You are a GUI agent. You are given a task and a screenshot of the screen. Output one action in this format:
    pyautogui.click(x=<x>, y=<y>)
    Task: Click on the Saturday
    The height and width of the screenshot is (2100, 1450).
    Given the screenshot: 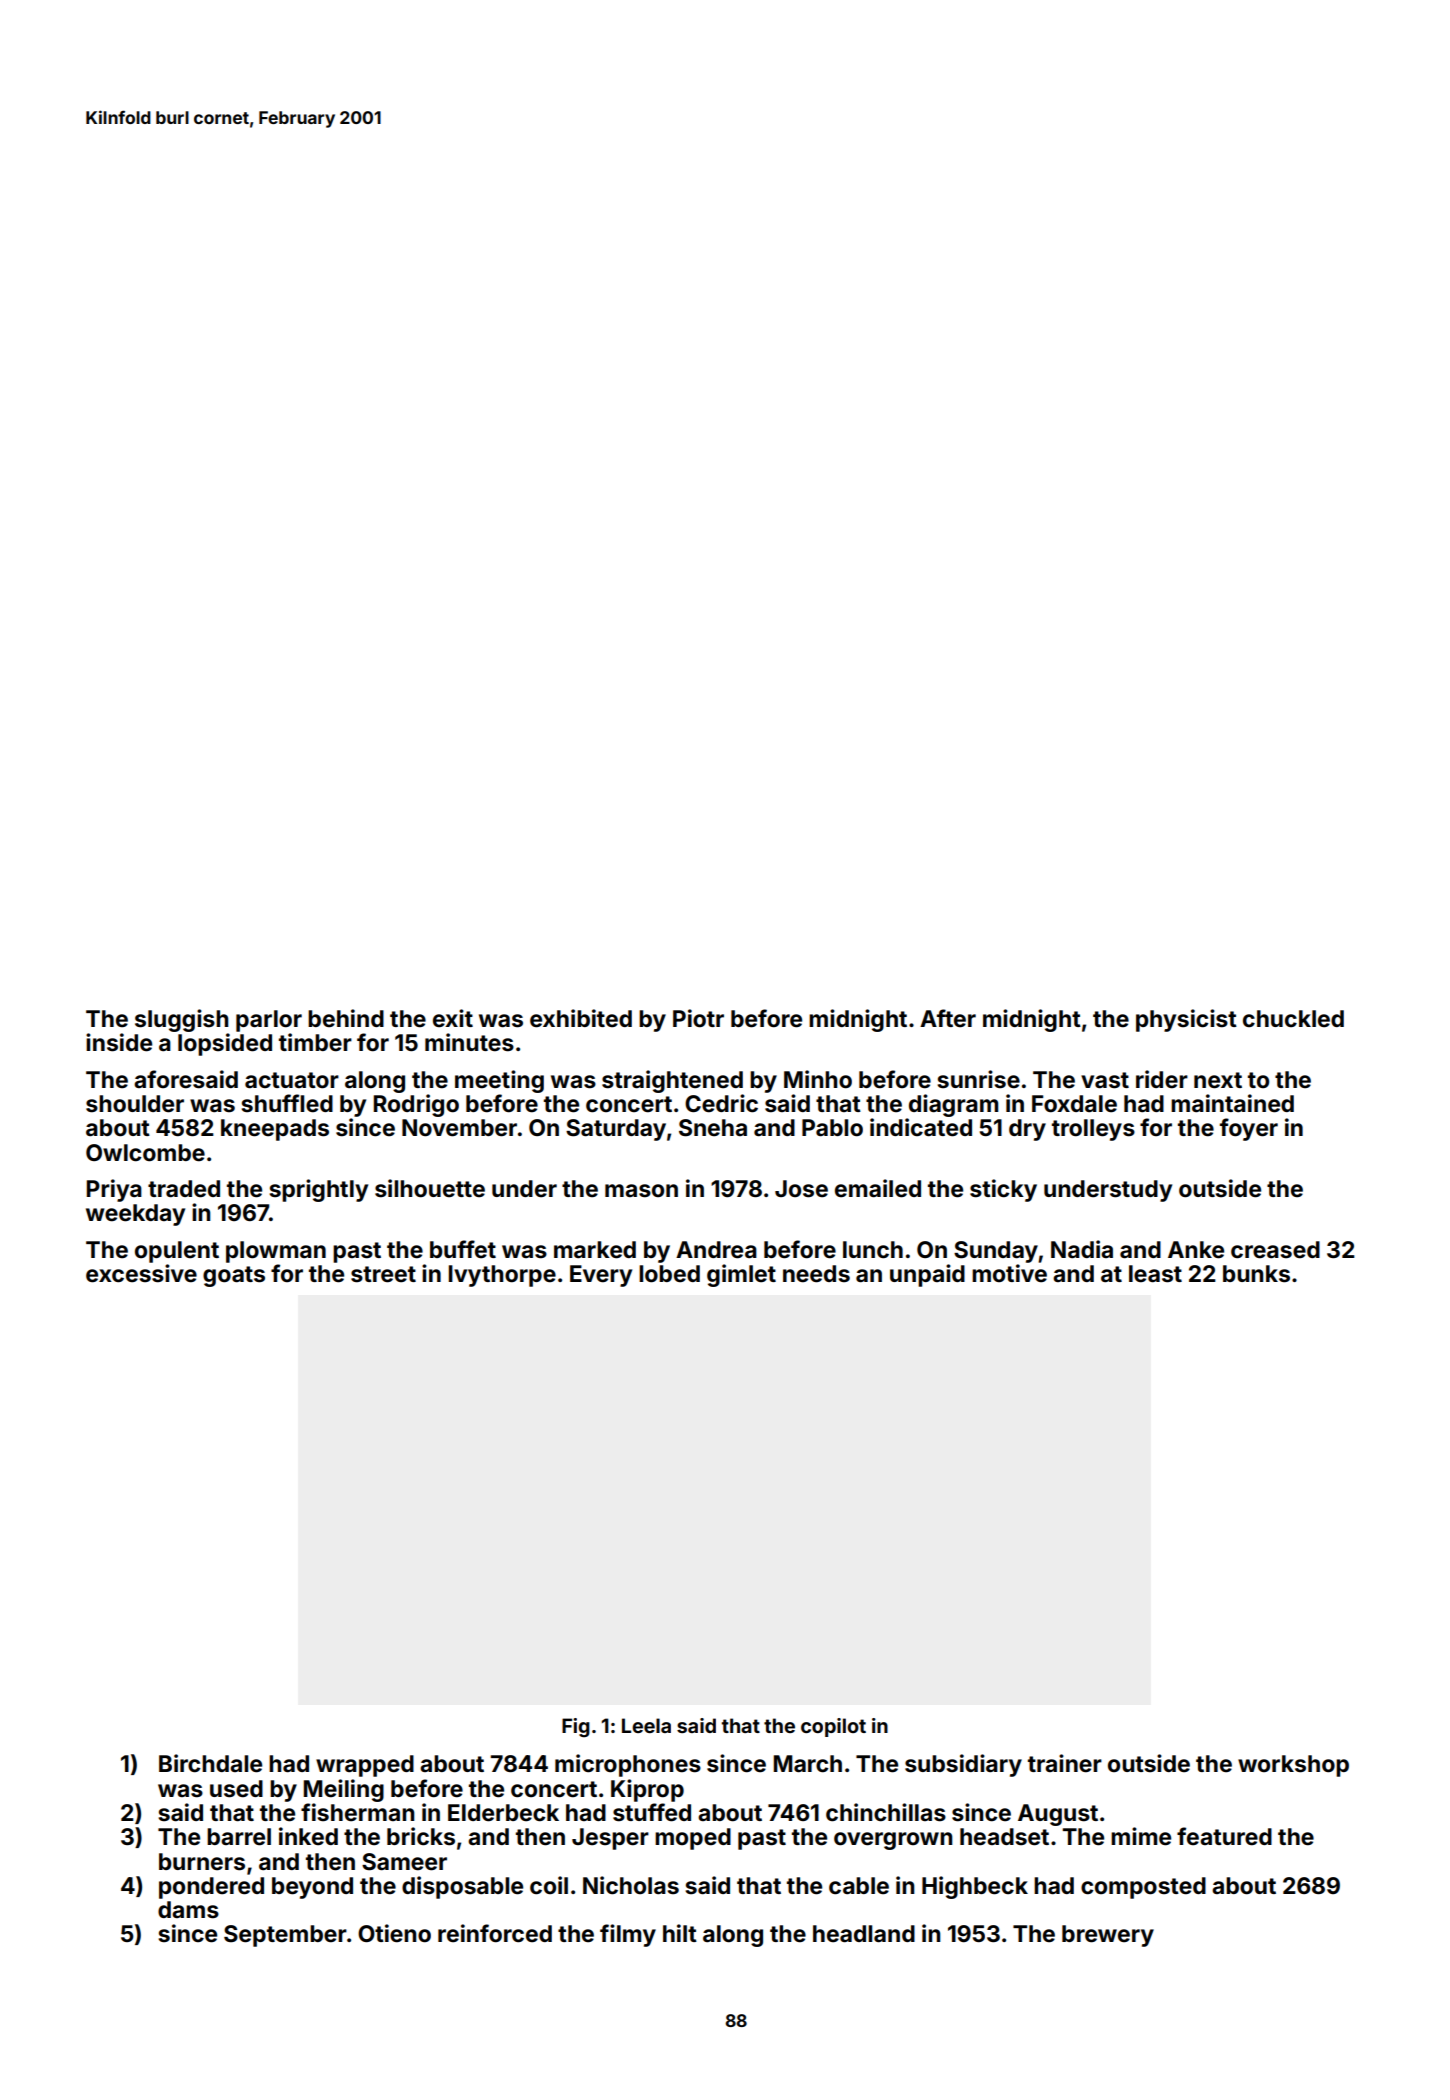 What is the action you would take?
    pyautogui.click(x=616, y=1130)
